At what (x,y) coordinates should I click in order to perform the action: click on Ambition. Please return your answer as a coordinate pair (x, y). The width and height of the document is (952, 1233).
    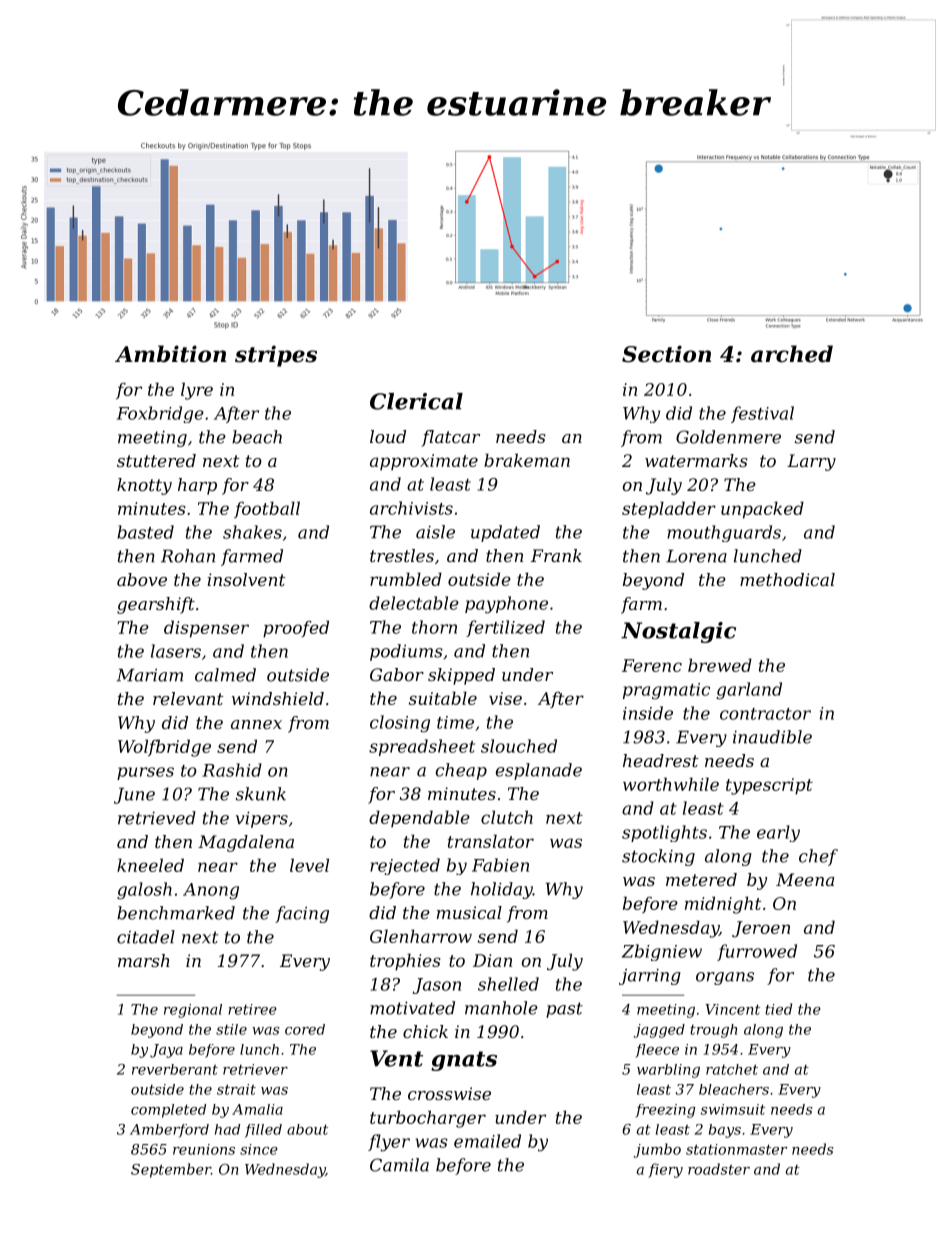
    Looking at the image, I should click on (170, 354).
